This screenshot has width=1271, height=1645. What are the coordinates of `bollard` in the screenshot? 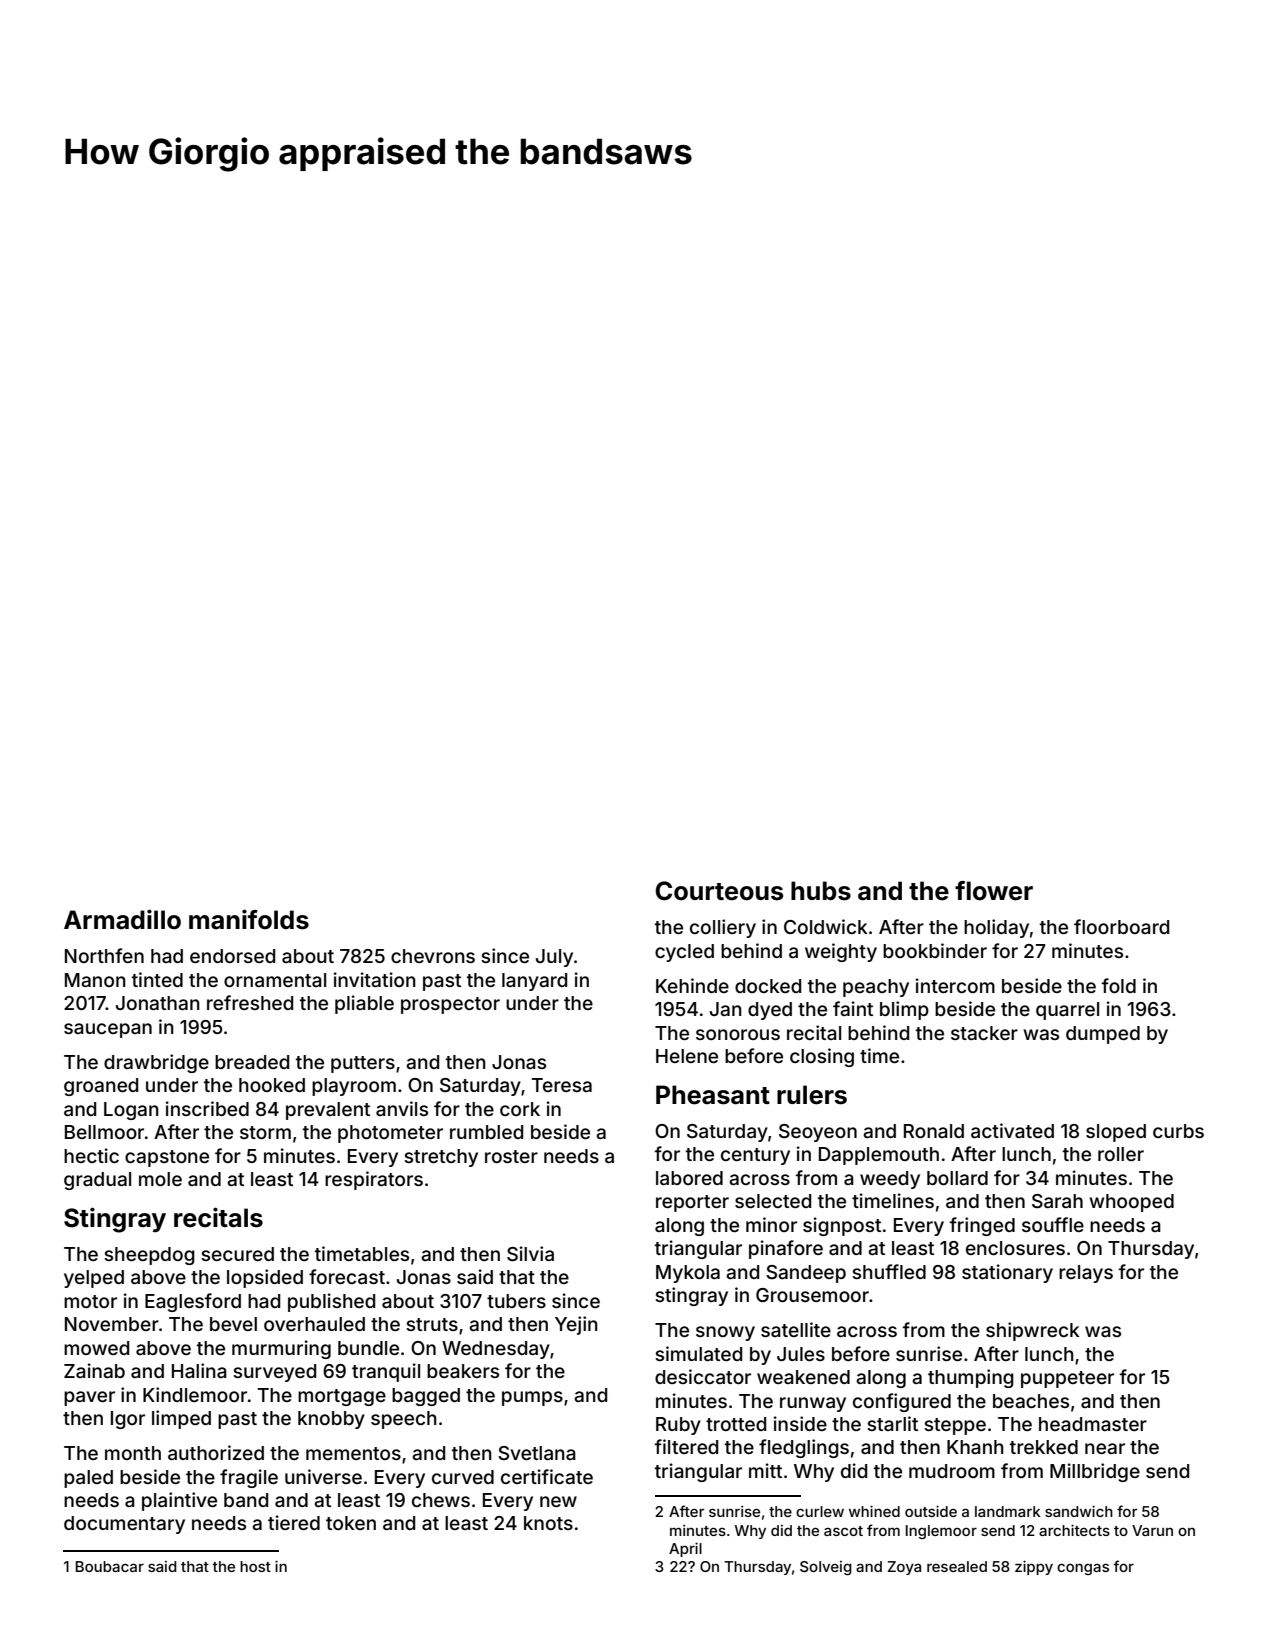 It's located at (957, 1178).
